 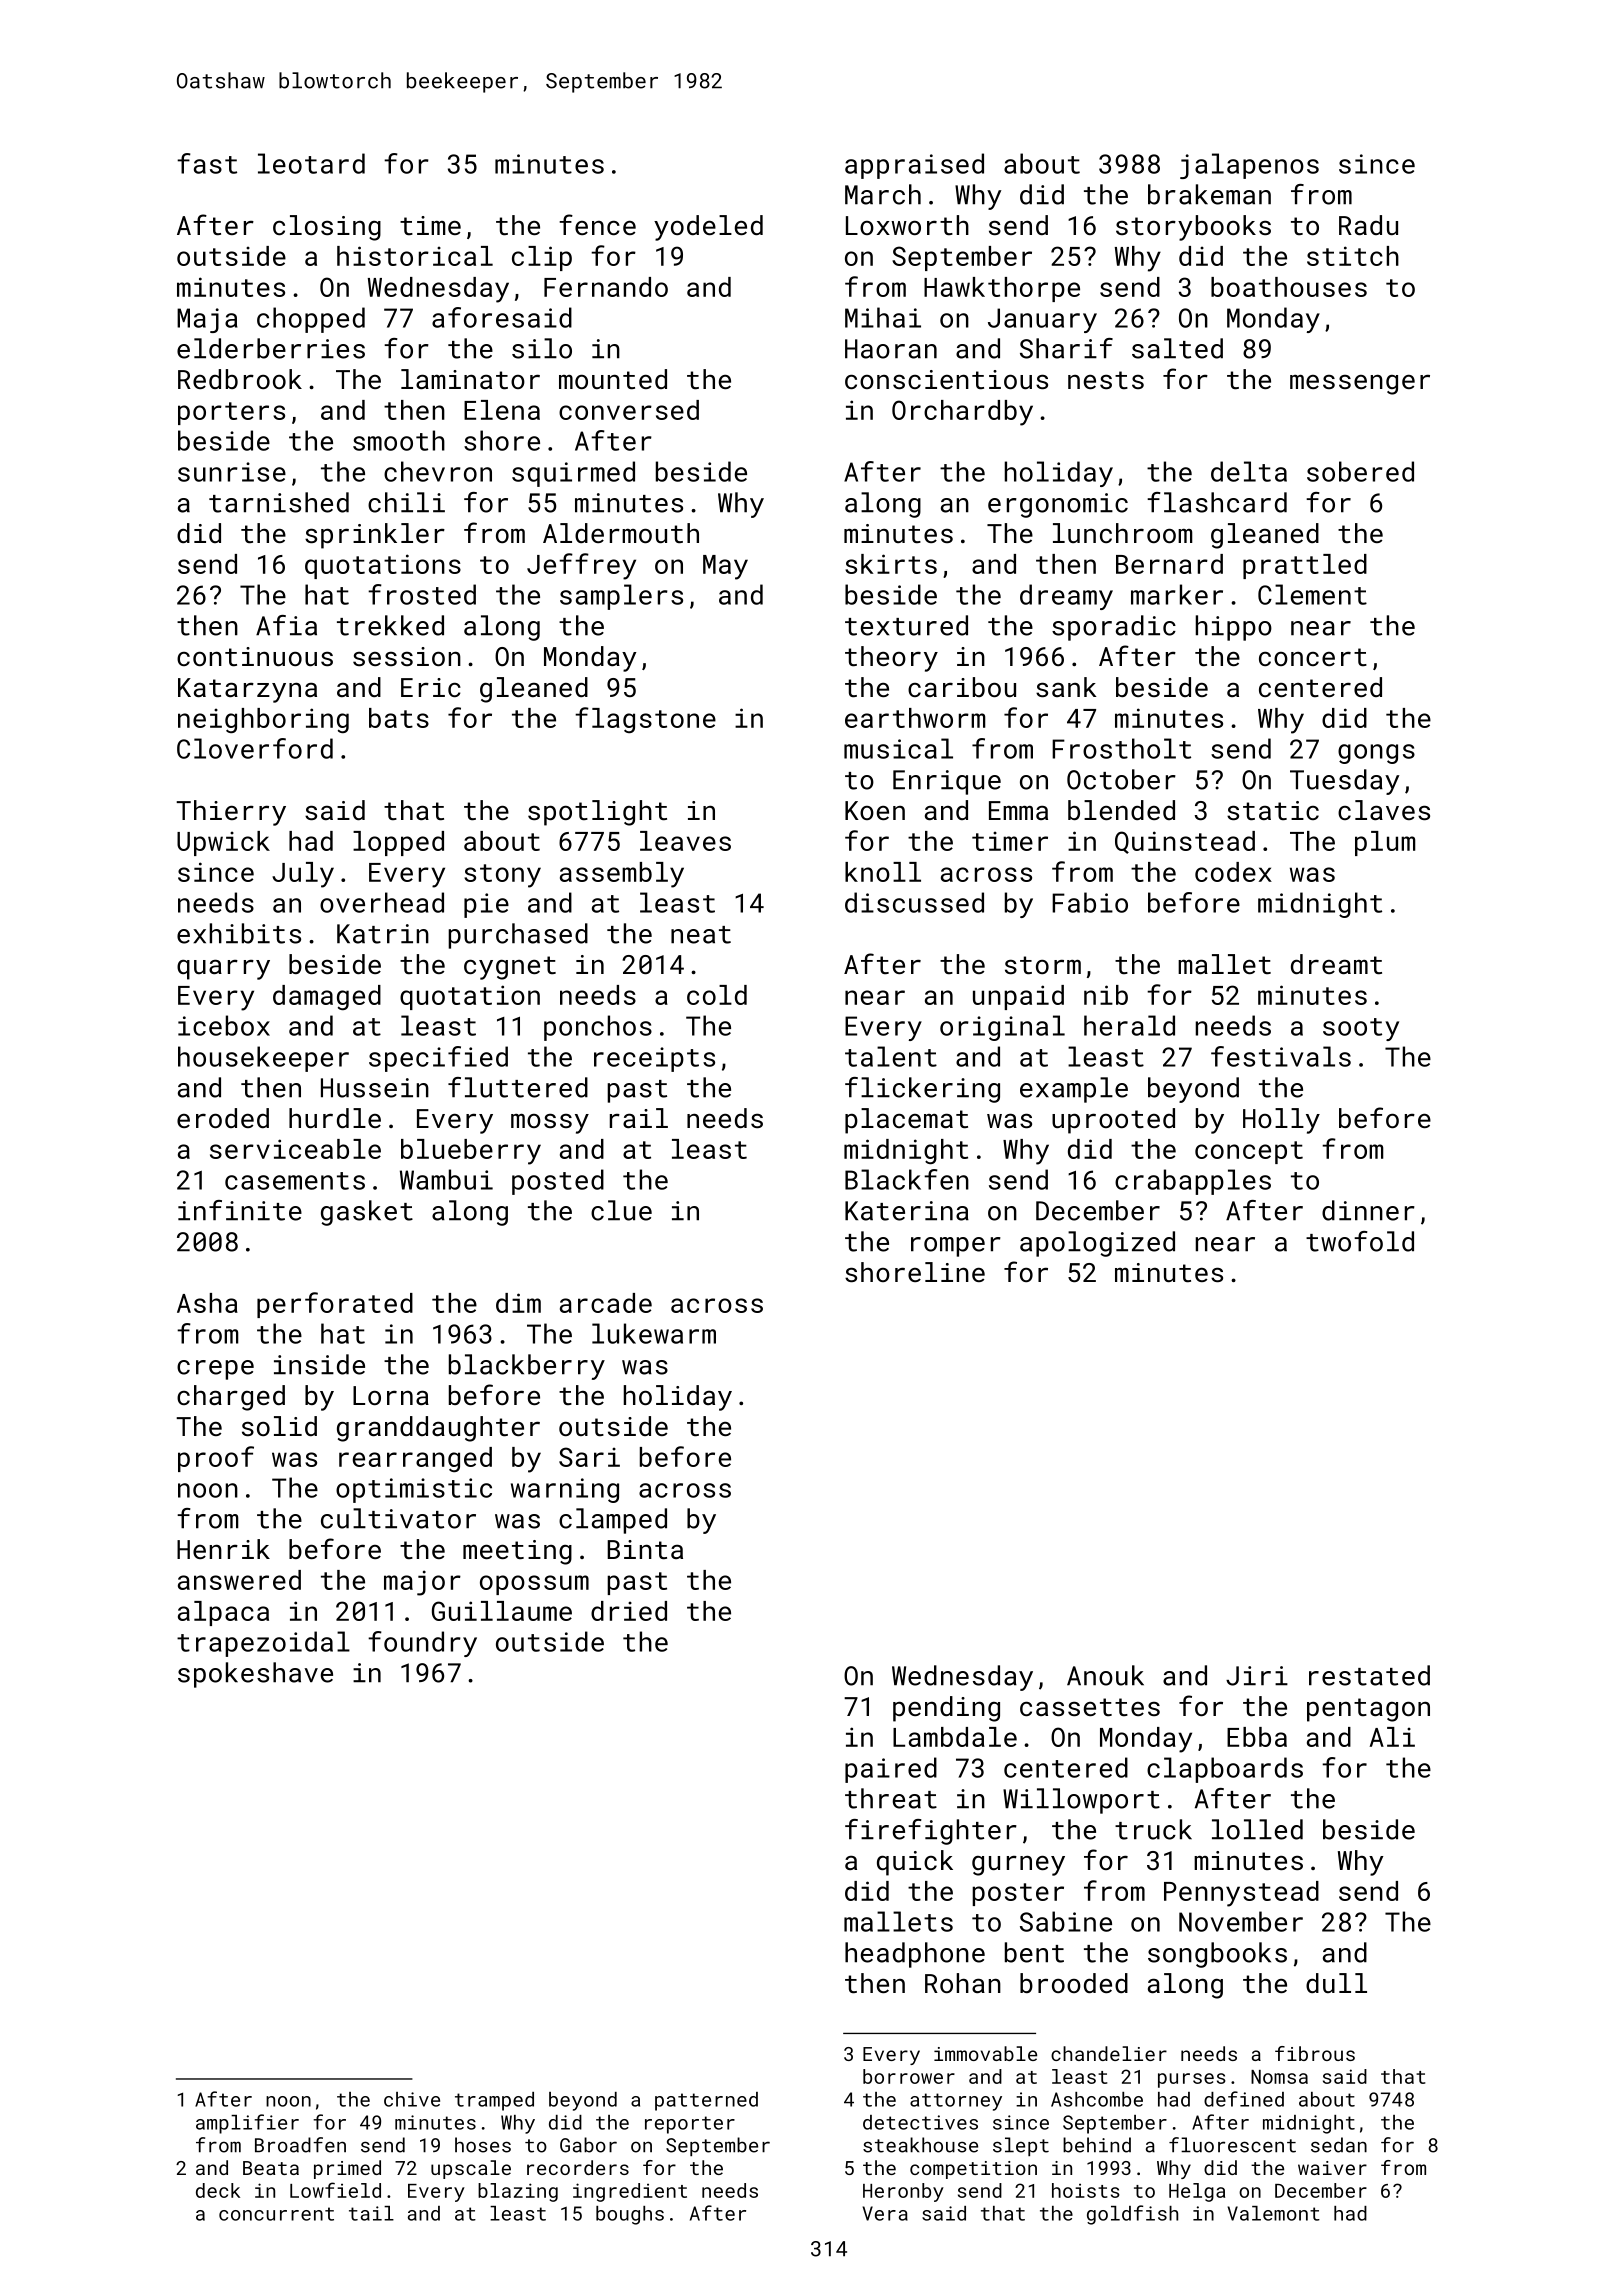 I want to click on May, so click(x=725, y=567).
